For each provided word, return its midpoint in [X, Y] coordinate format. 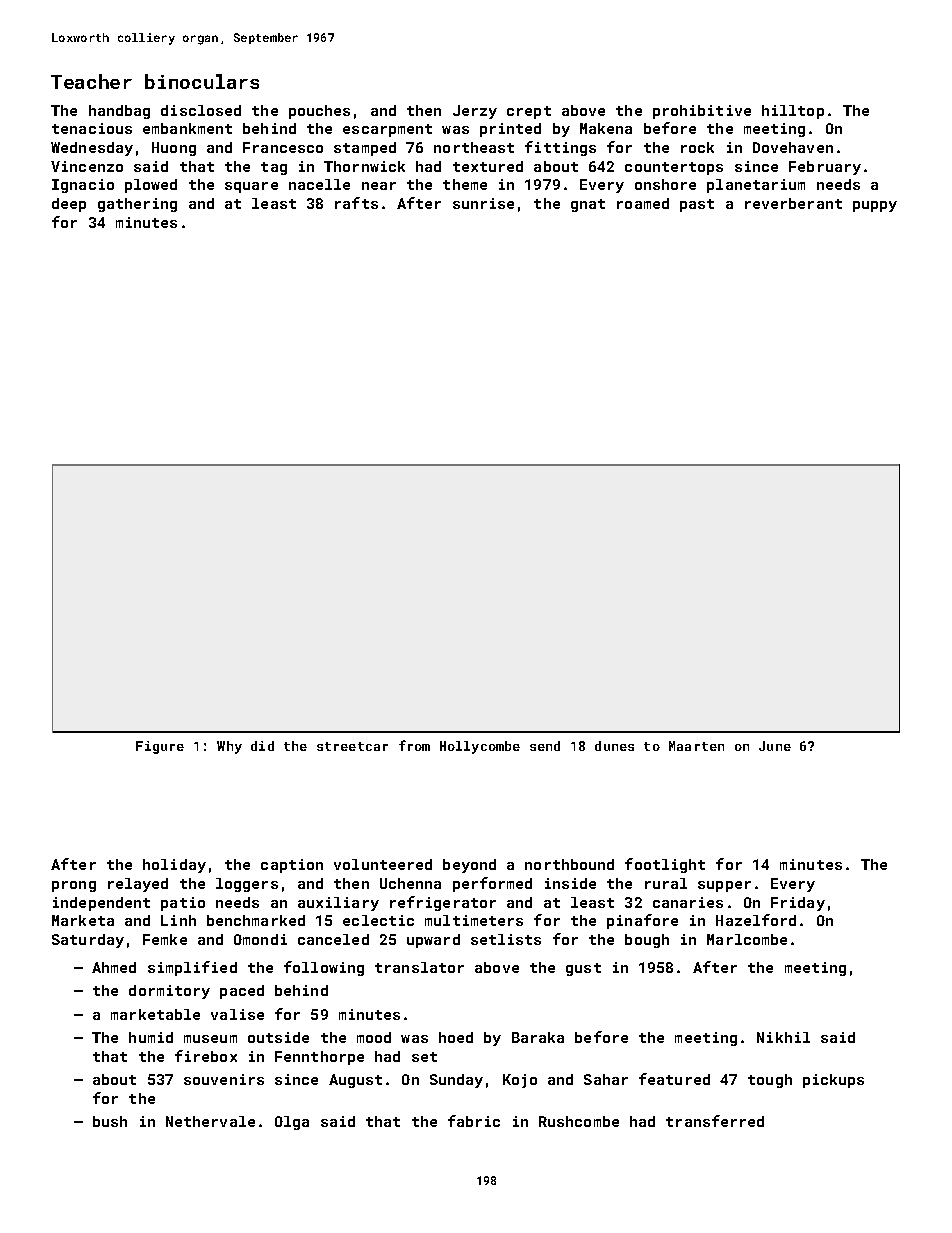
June [775, 746]
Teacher [91, 81]
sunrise [483, 203]
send [545, 746]
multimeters [474, 920]
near [379, 186]
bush [110, 1121]
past [697, 205]
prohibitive [702, 112]
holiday [174, 866]
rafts [356, 203]
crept [529, 112]
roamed [643, 203]
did [262, 746]
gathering [137, 205]
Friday [798, 904]
